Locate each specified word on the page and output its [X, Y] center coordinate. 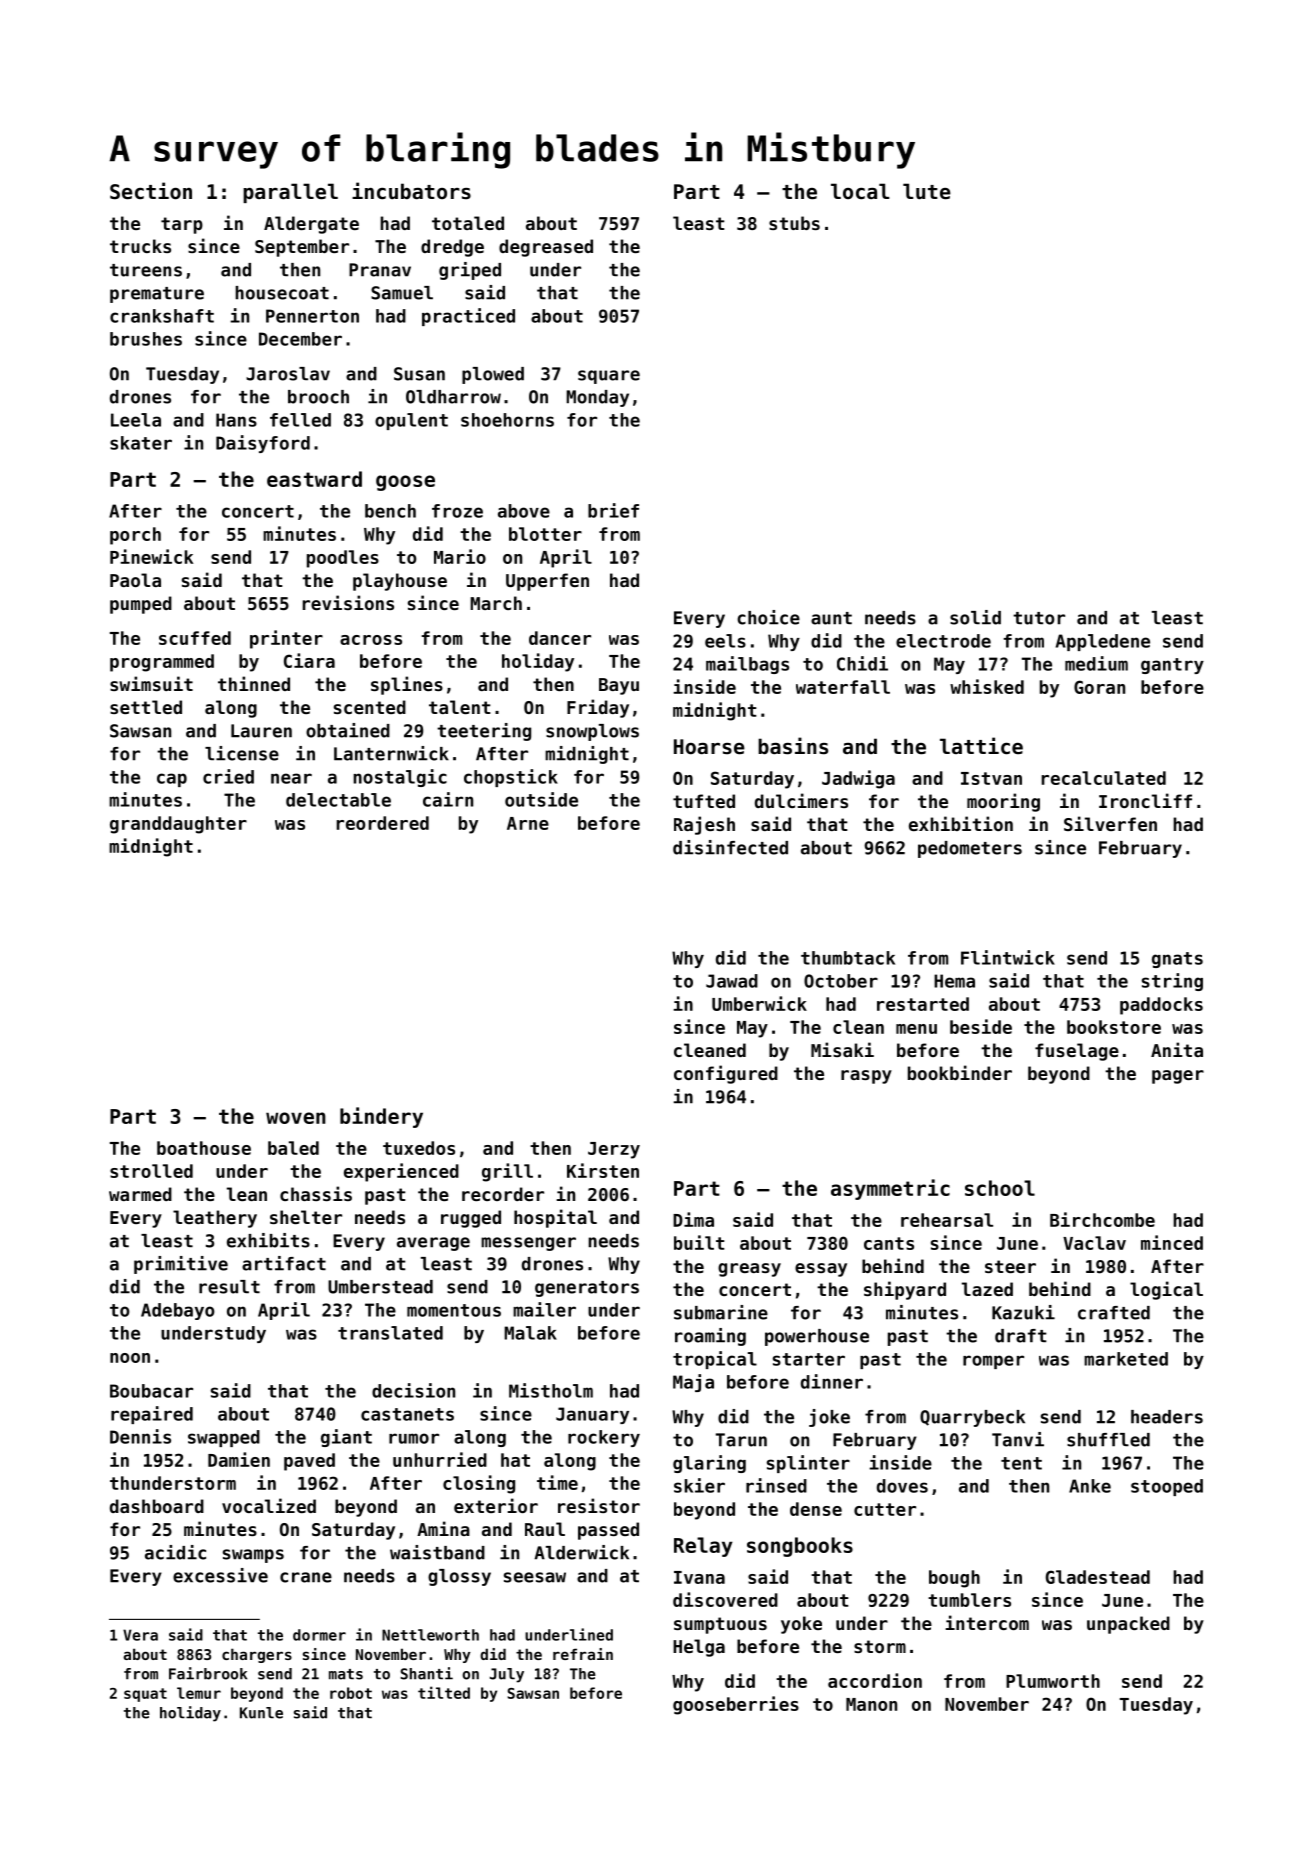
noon [130, 1358]
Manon [871, 1704]
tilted [444, 1692]
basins [793, 746]
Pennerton [312, 316]
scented [370, 707]
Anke [1090, 1486]
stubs [794, 223]
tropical [715, 1360]
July [507, 1675]
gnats [1177, 960]
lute [927, 191]
